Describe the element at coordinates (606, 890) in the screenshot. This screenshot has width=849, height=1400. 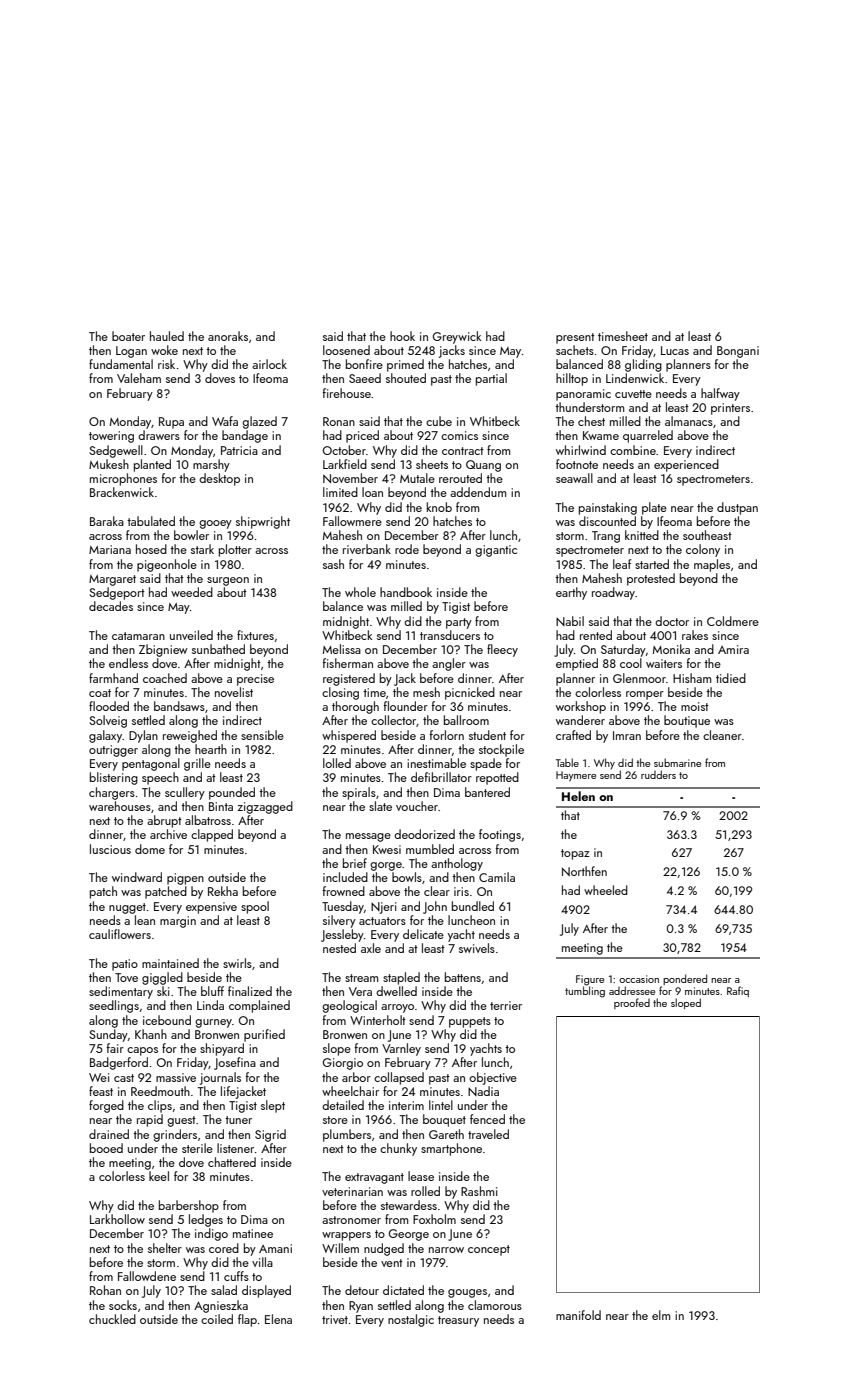
I see `wheeled` at that location.
